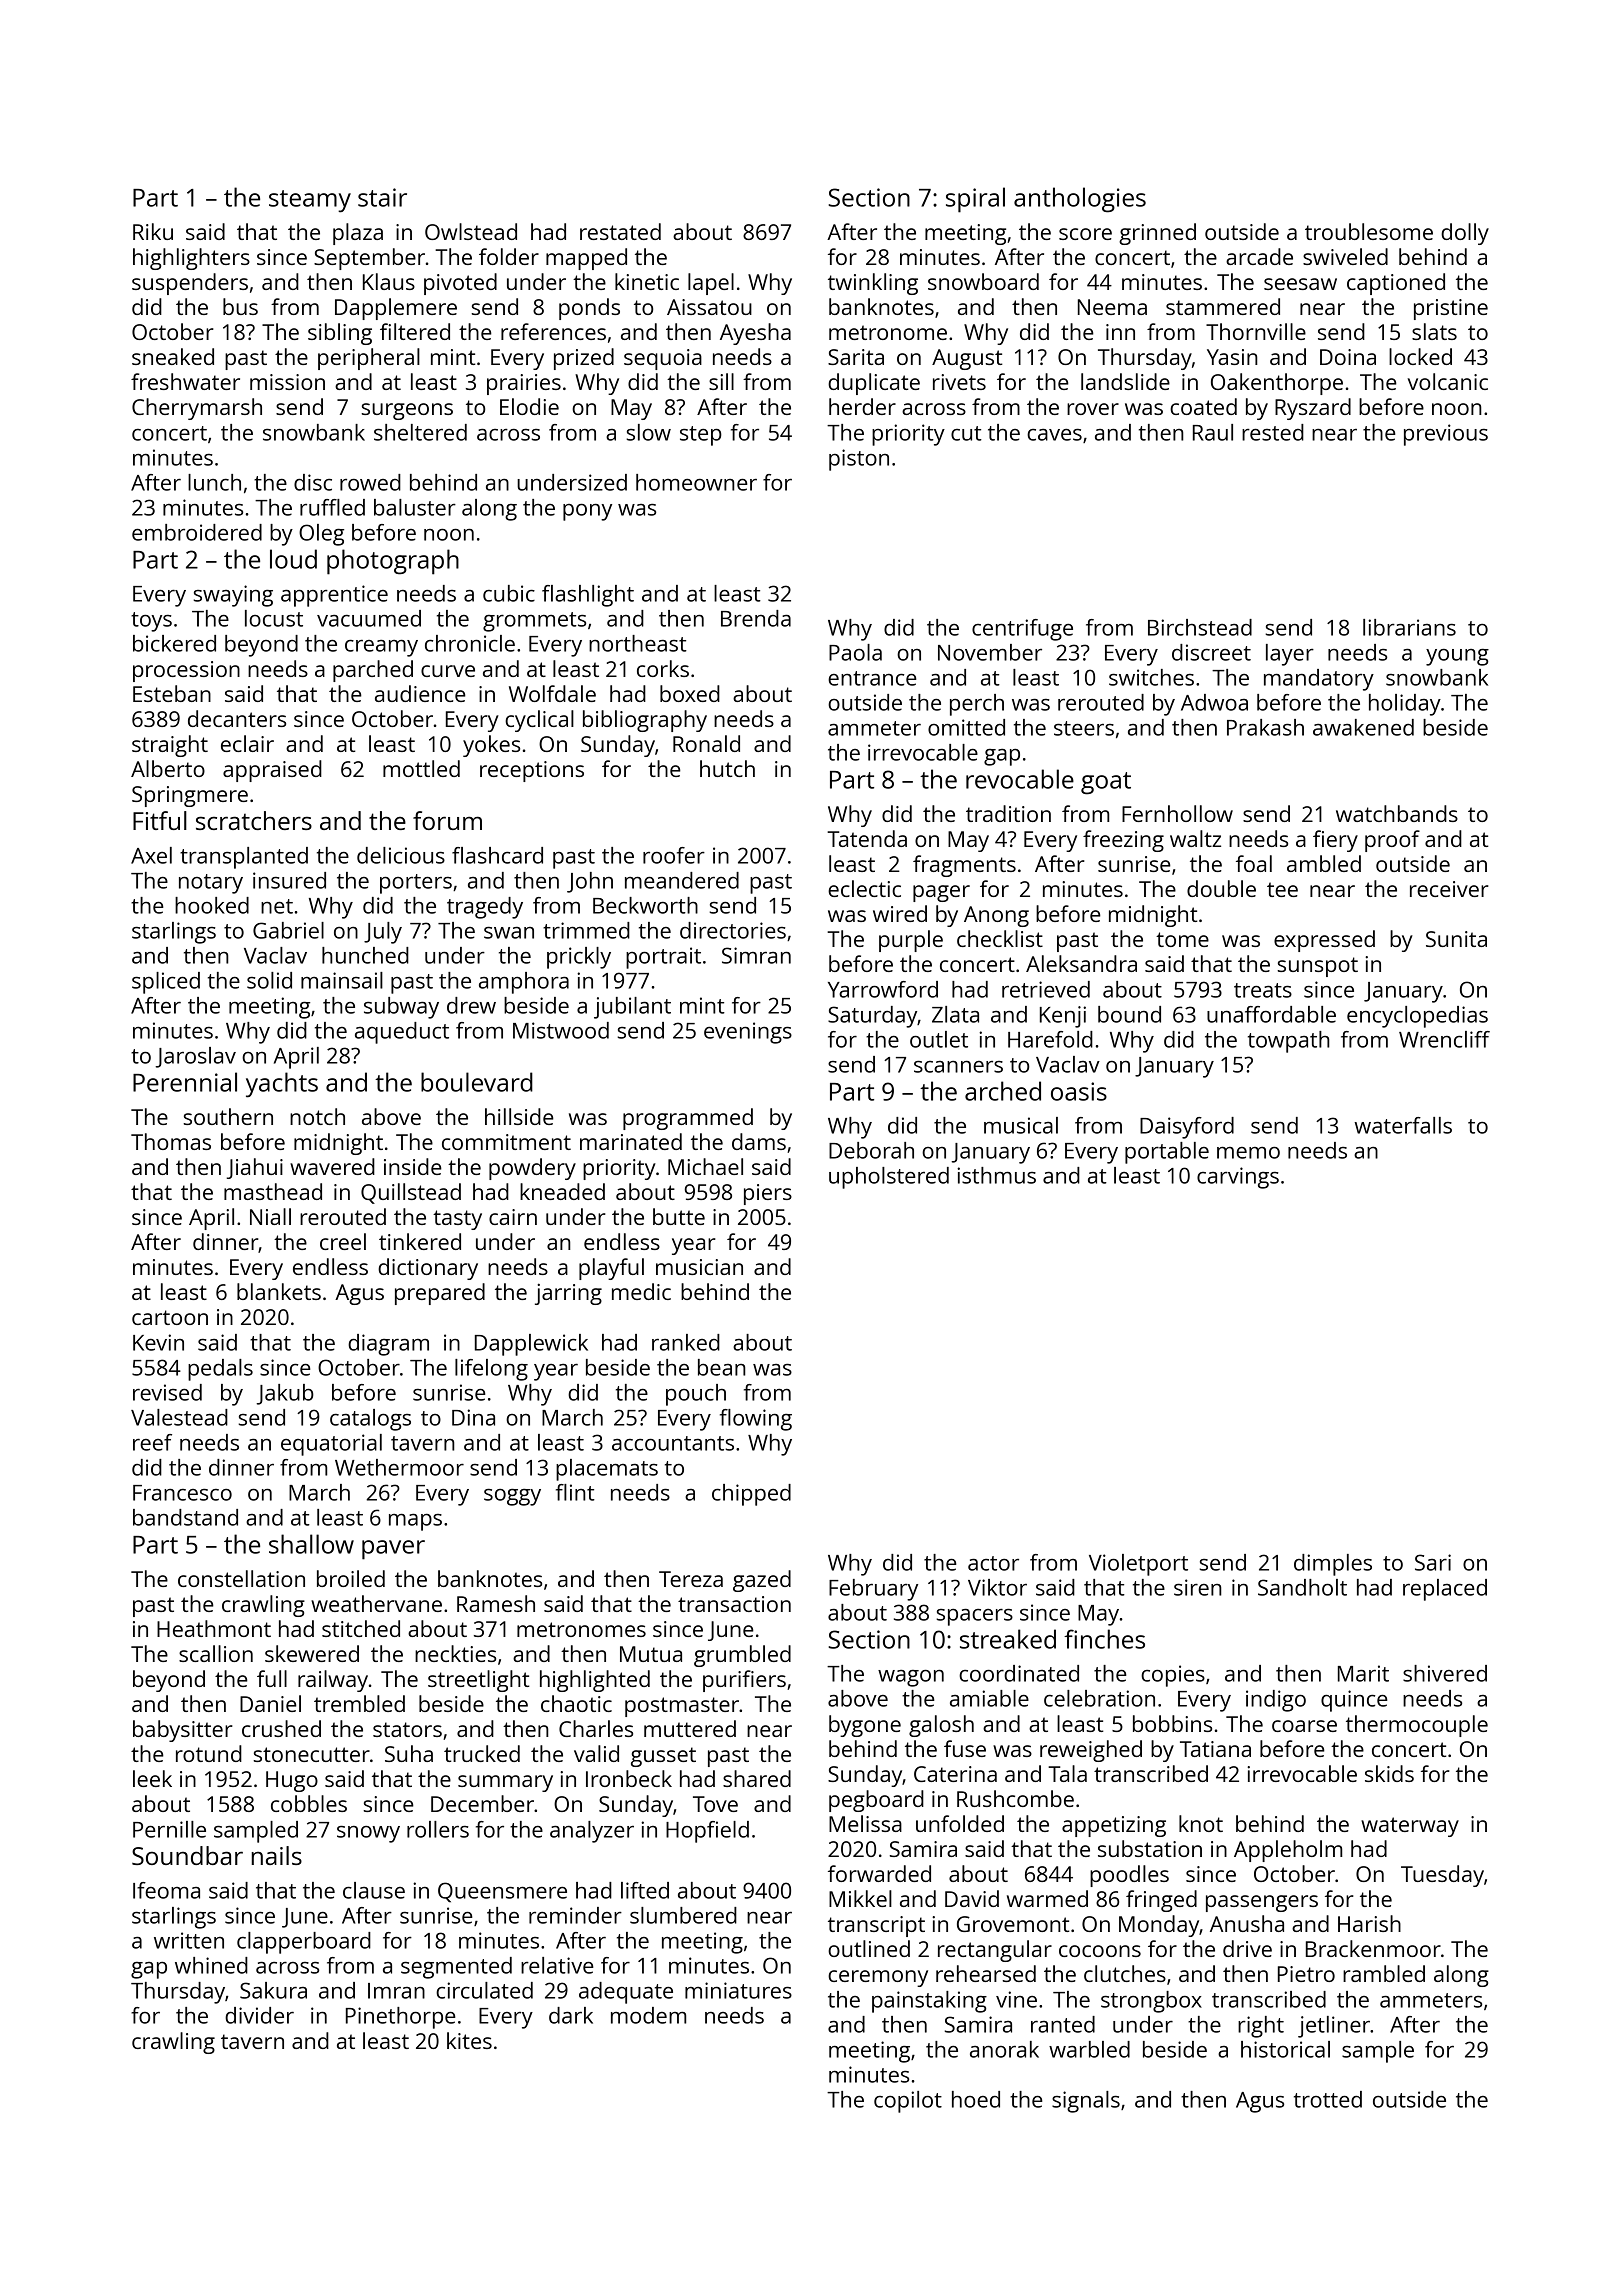  I want to click on restated, so click(620, 231).
